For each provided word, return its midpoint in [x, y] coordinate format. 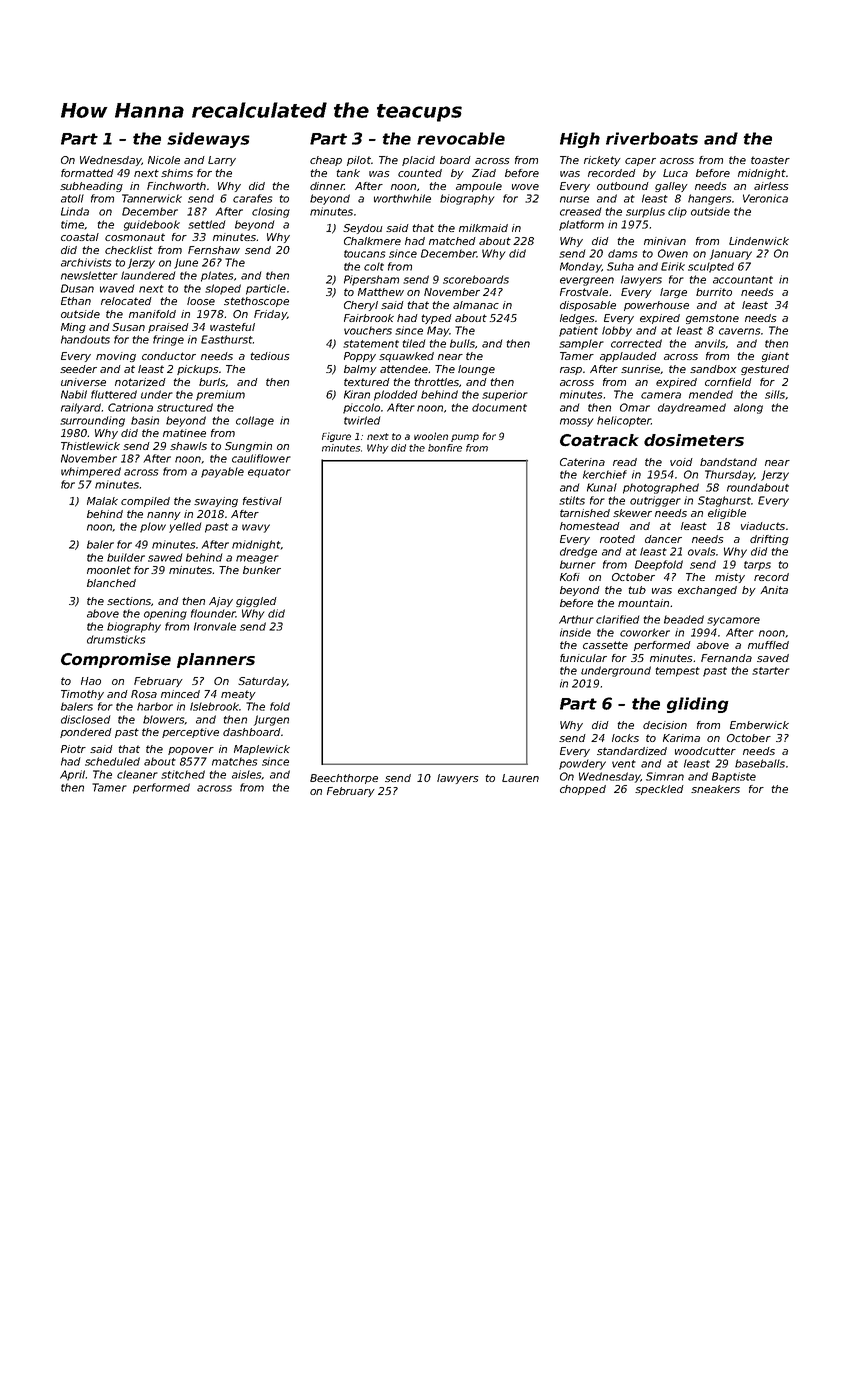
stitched [183, 774]
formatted [87, 173]
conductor [169, 356]
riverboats [652, 138]
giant [775, 357]
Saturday [262, 682]
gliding [698, 705]
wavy [256, 528]
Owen [673, 253]
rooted [617, 539]
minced [180, 694]
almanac [476, 305]
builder [126, 557]
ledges [577, 319]
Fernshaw [214, 250]
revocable [461, 138]
